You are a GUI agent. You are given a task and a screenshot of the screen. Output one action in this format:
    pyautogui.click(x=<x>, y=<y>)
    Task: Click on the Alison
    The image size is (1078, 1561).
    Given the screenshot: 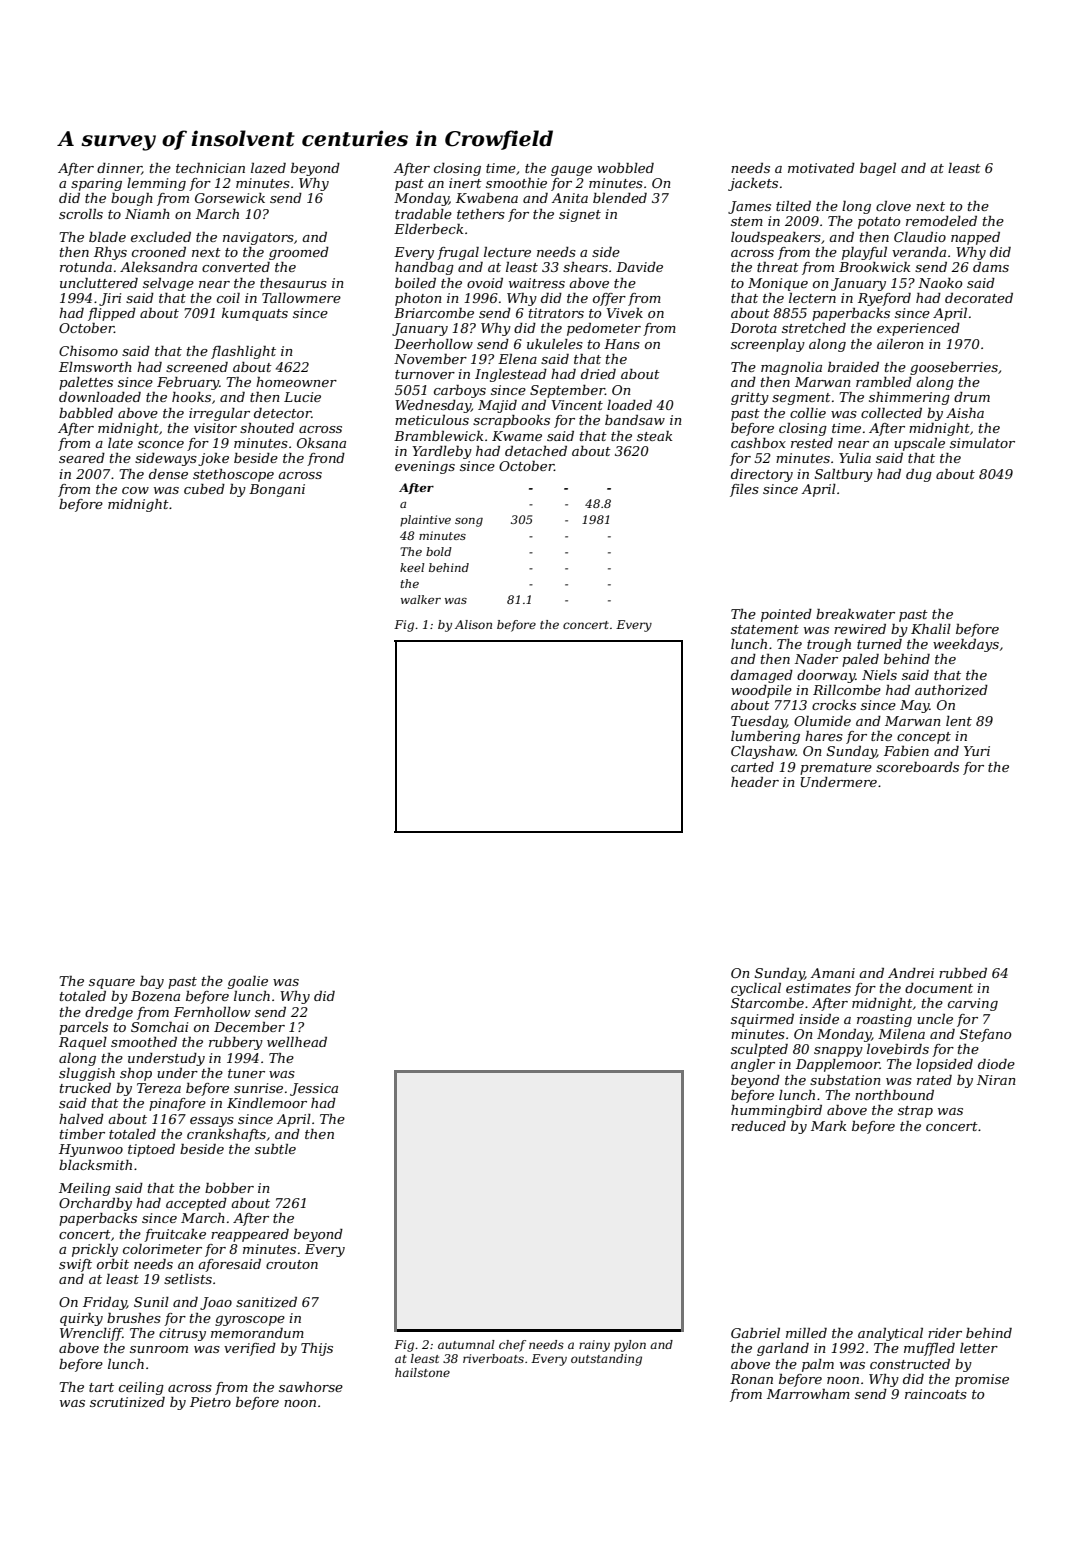 What is the action you would take?
    pyautogui.click(x=473, y=624)
